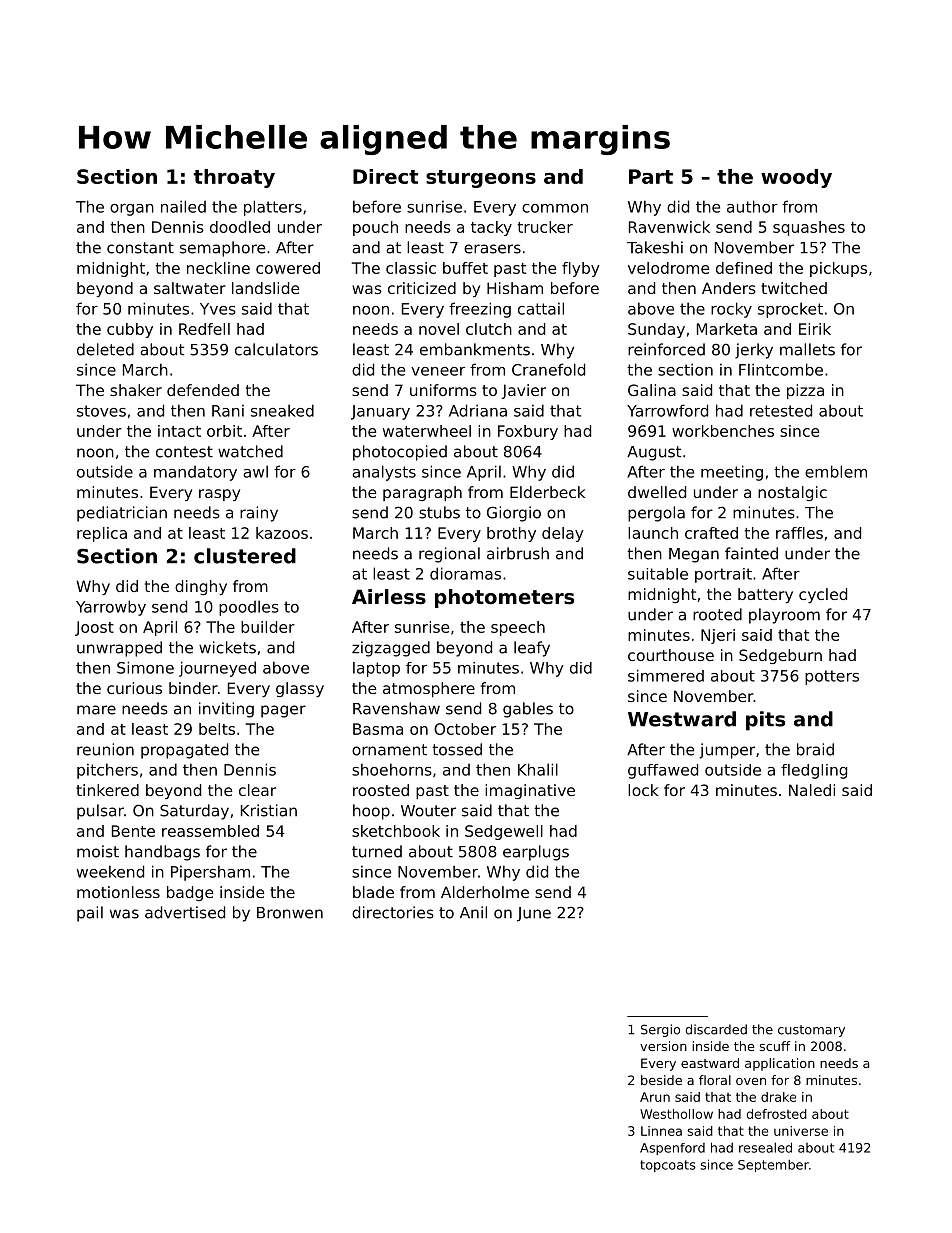 The width and height of the screenshot is (952, 1233). I want to click on pizza, so click(805, 391).
